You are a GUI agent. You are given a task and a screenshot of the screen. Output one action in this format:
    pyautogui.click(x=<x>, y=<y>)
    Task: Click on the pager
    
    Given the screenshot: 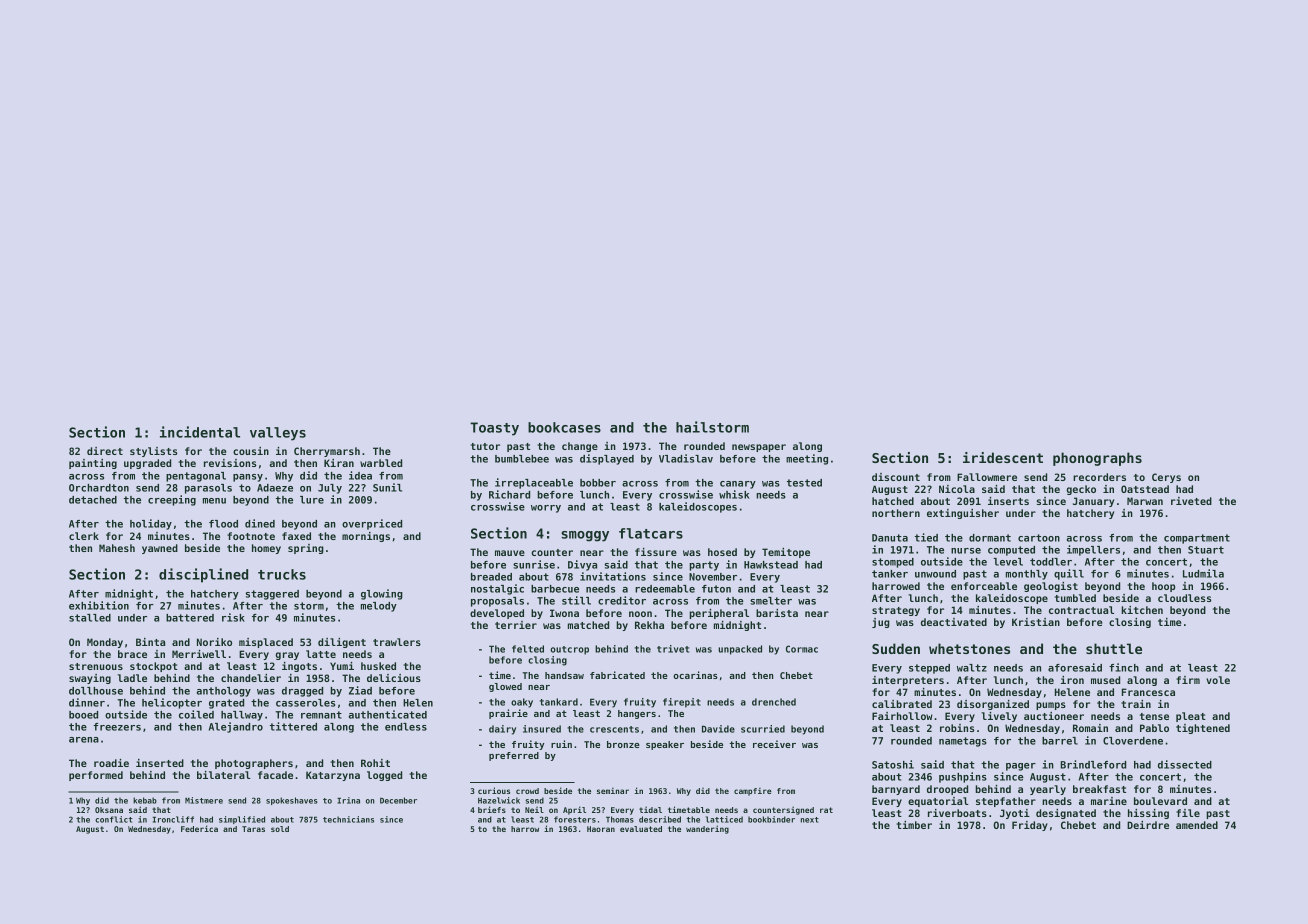 What is the action you would take?
    pyautogui.click(x=1021, y=767)
